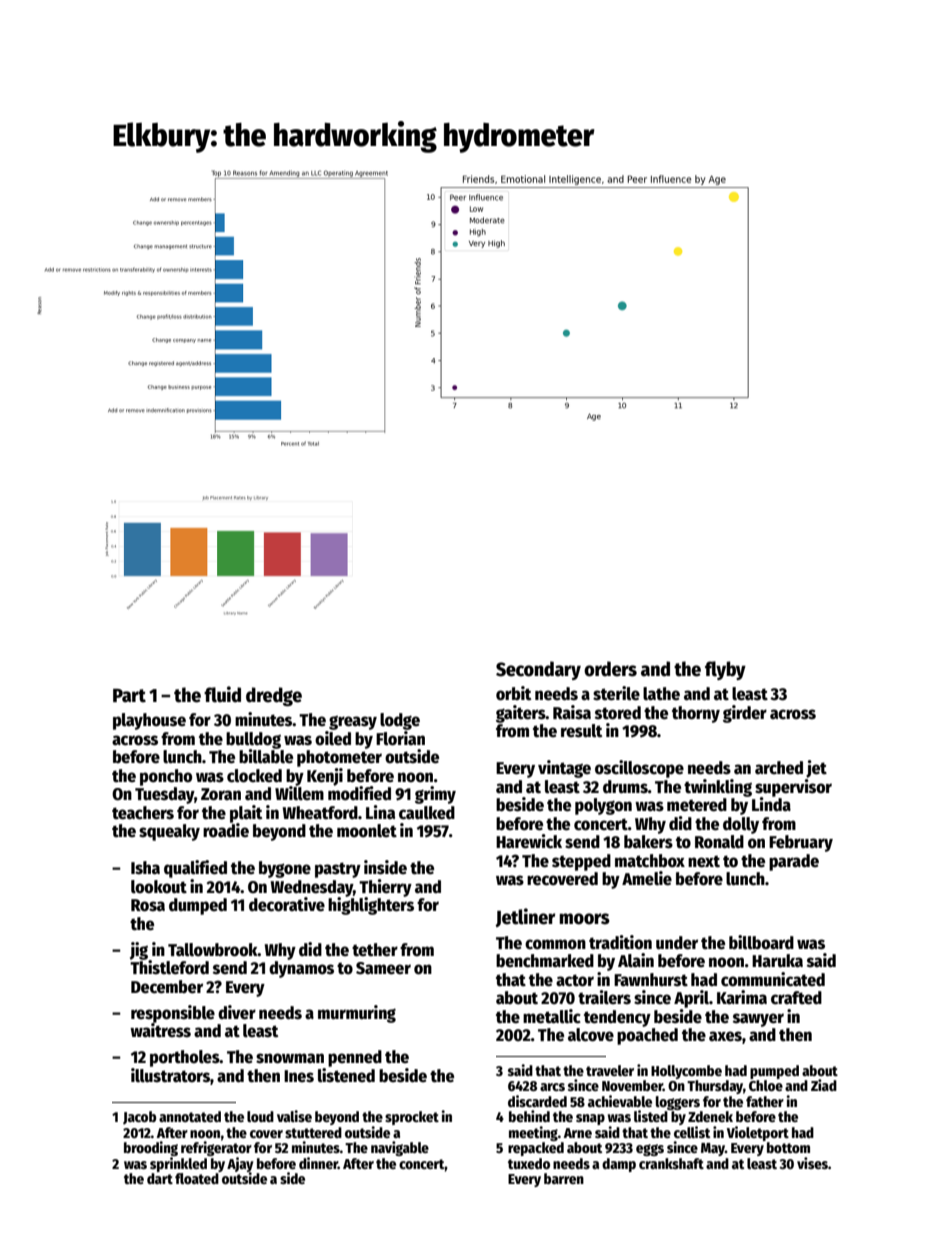 This screenshot has width=952, height=1233. Describe the element at coordinates (671, 1163) in the screenshot. I see `crankshaft` at that location.
